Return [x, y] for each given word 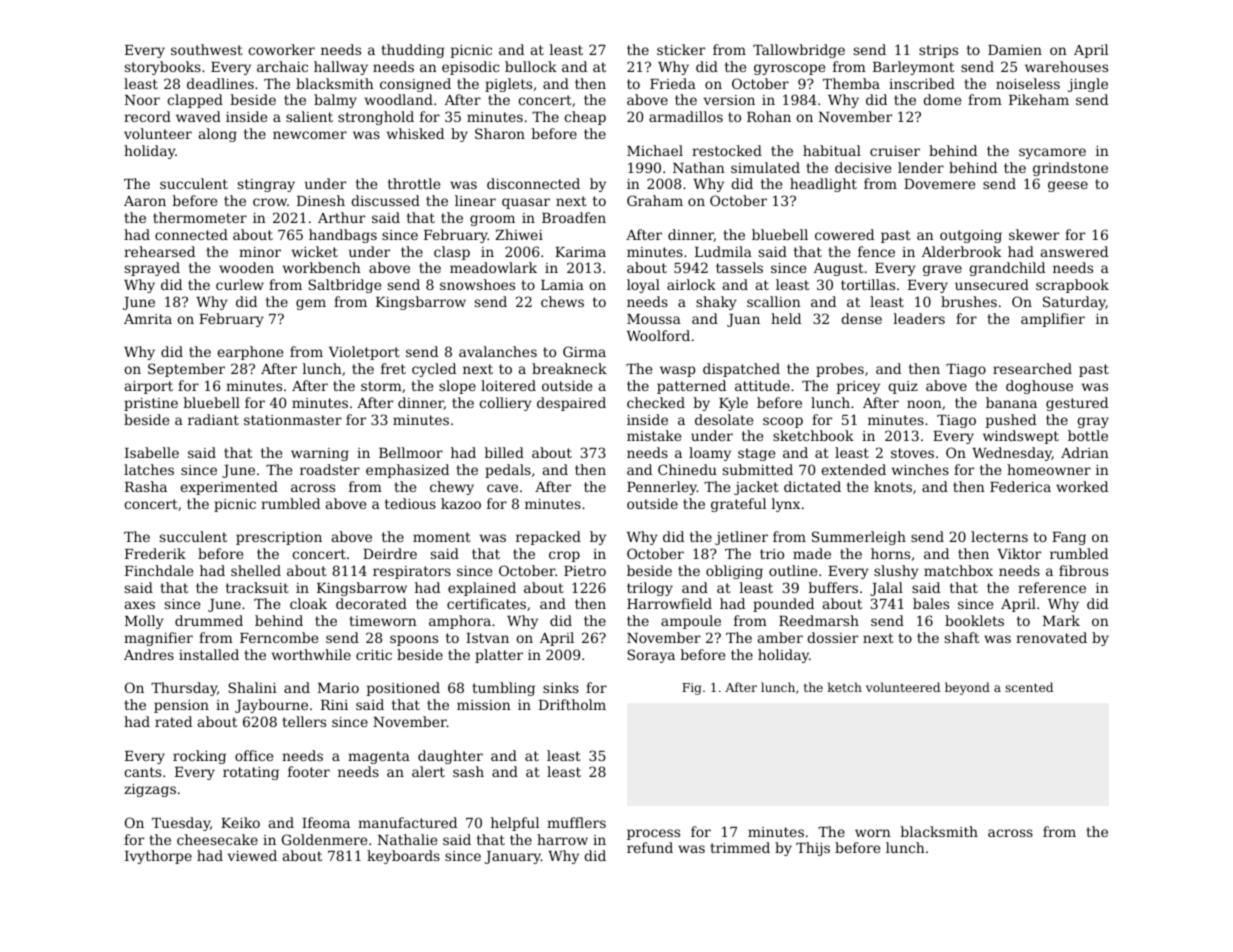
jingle [1088, 85]
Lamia [562, 285]
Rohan [769, 116]
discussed [385, 200]
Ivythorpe [158, 857]
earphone [250, 353]
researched [1032, 368]
